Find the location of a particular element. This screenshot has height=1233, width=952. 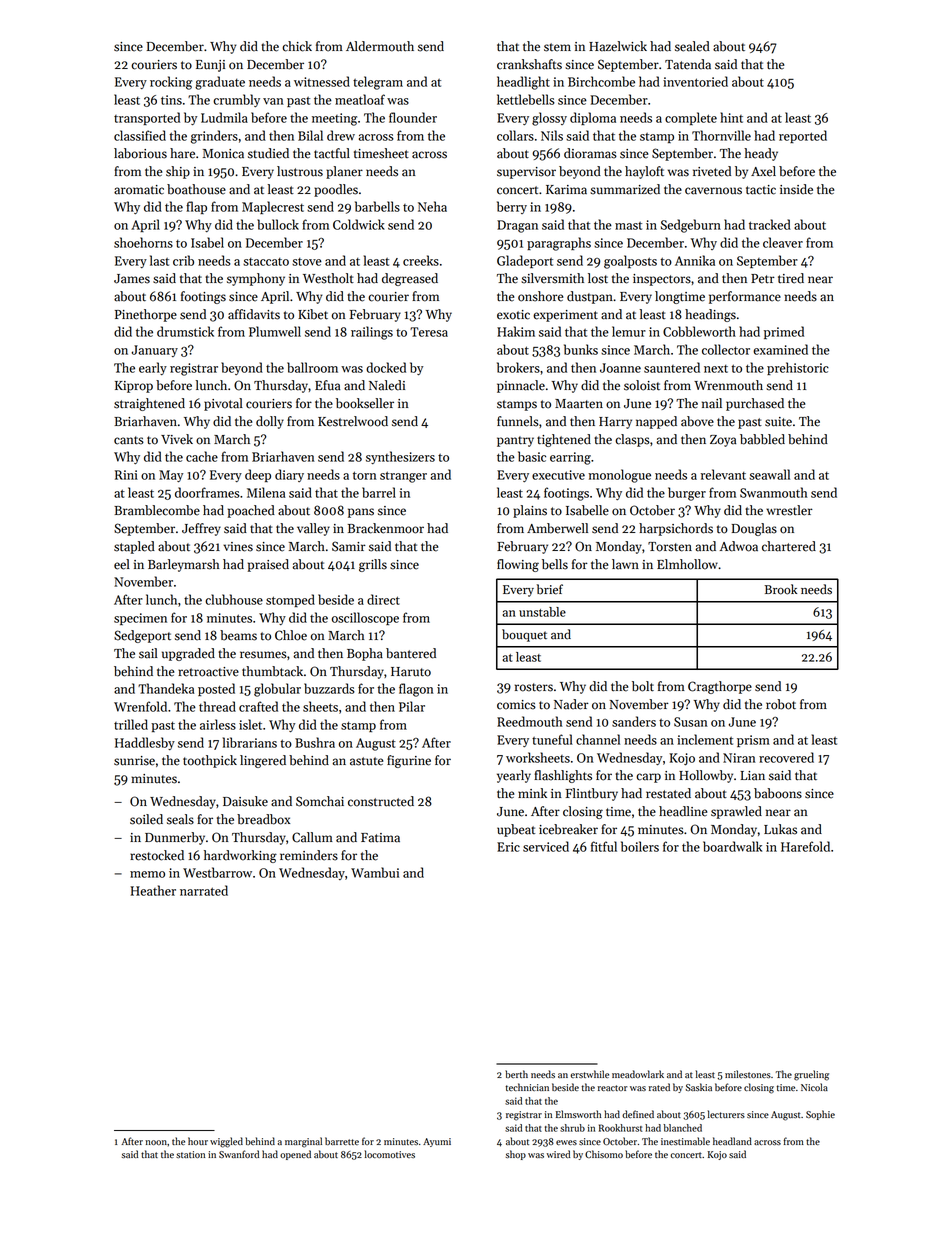

tightened is located at coordinates (564, 440).
